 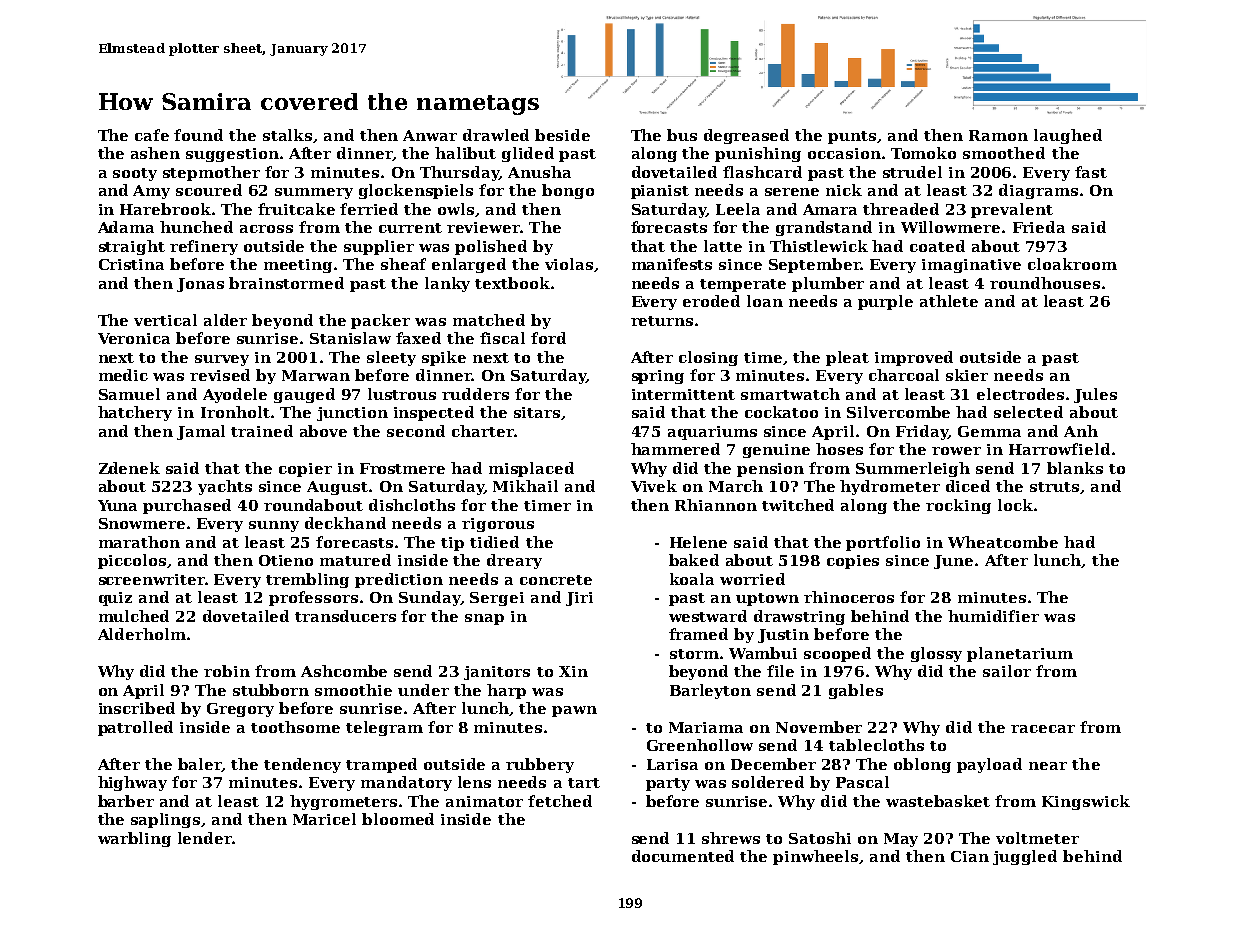 What do you see at coordinates (883, 543) in the image?
I see `portfolio` at bounding box center [883, 543].
